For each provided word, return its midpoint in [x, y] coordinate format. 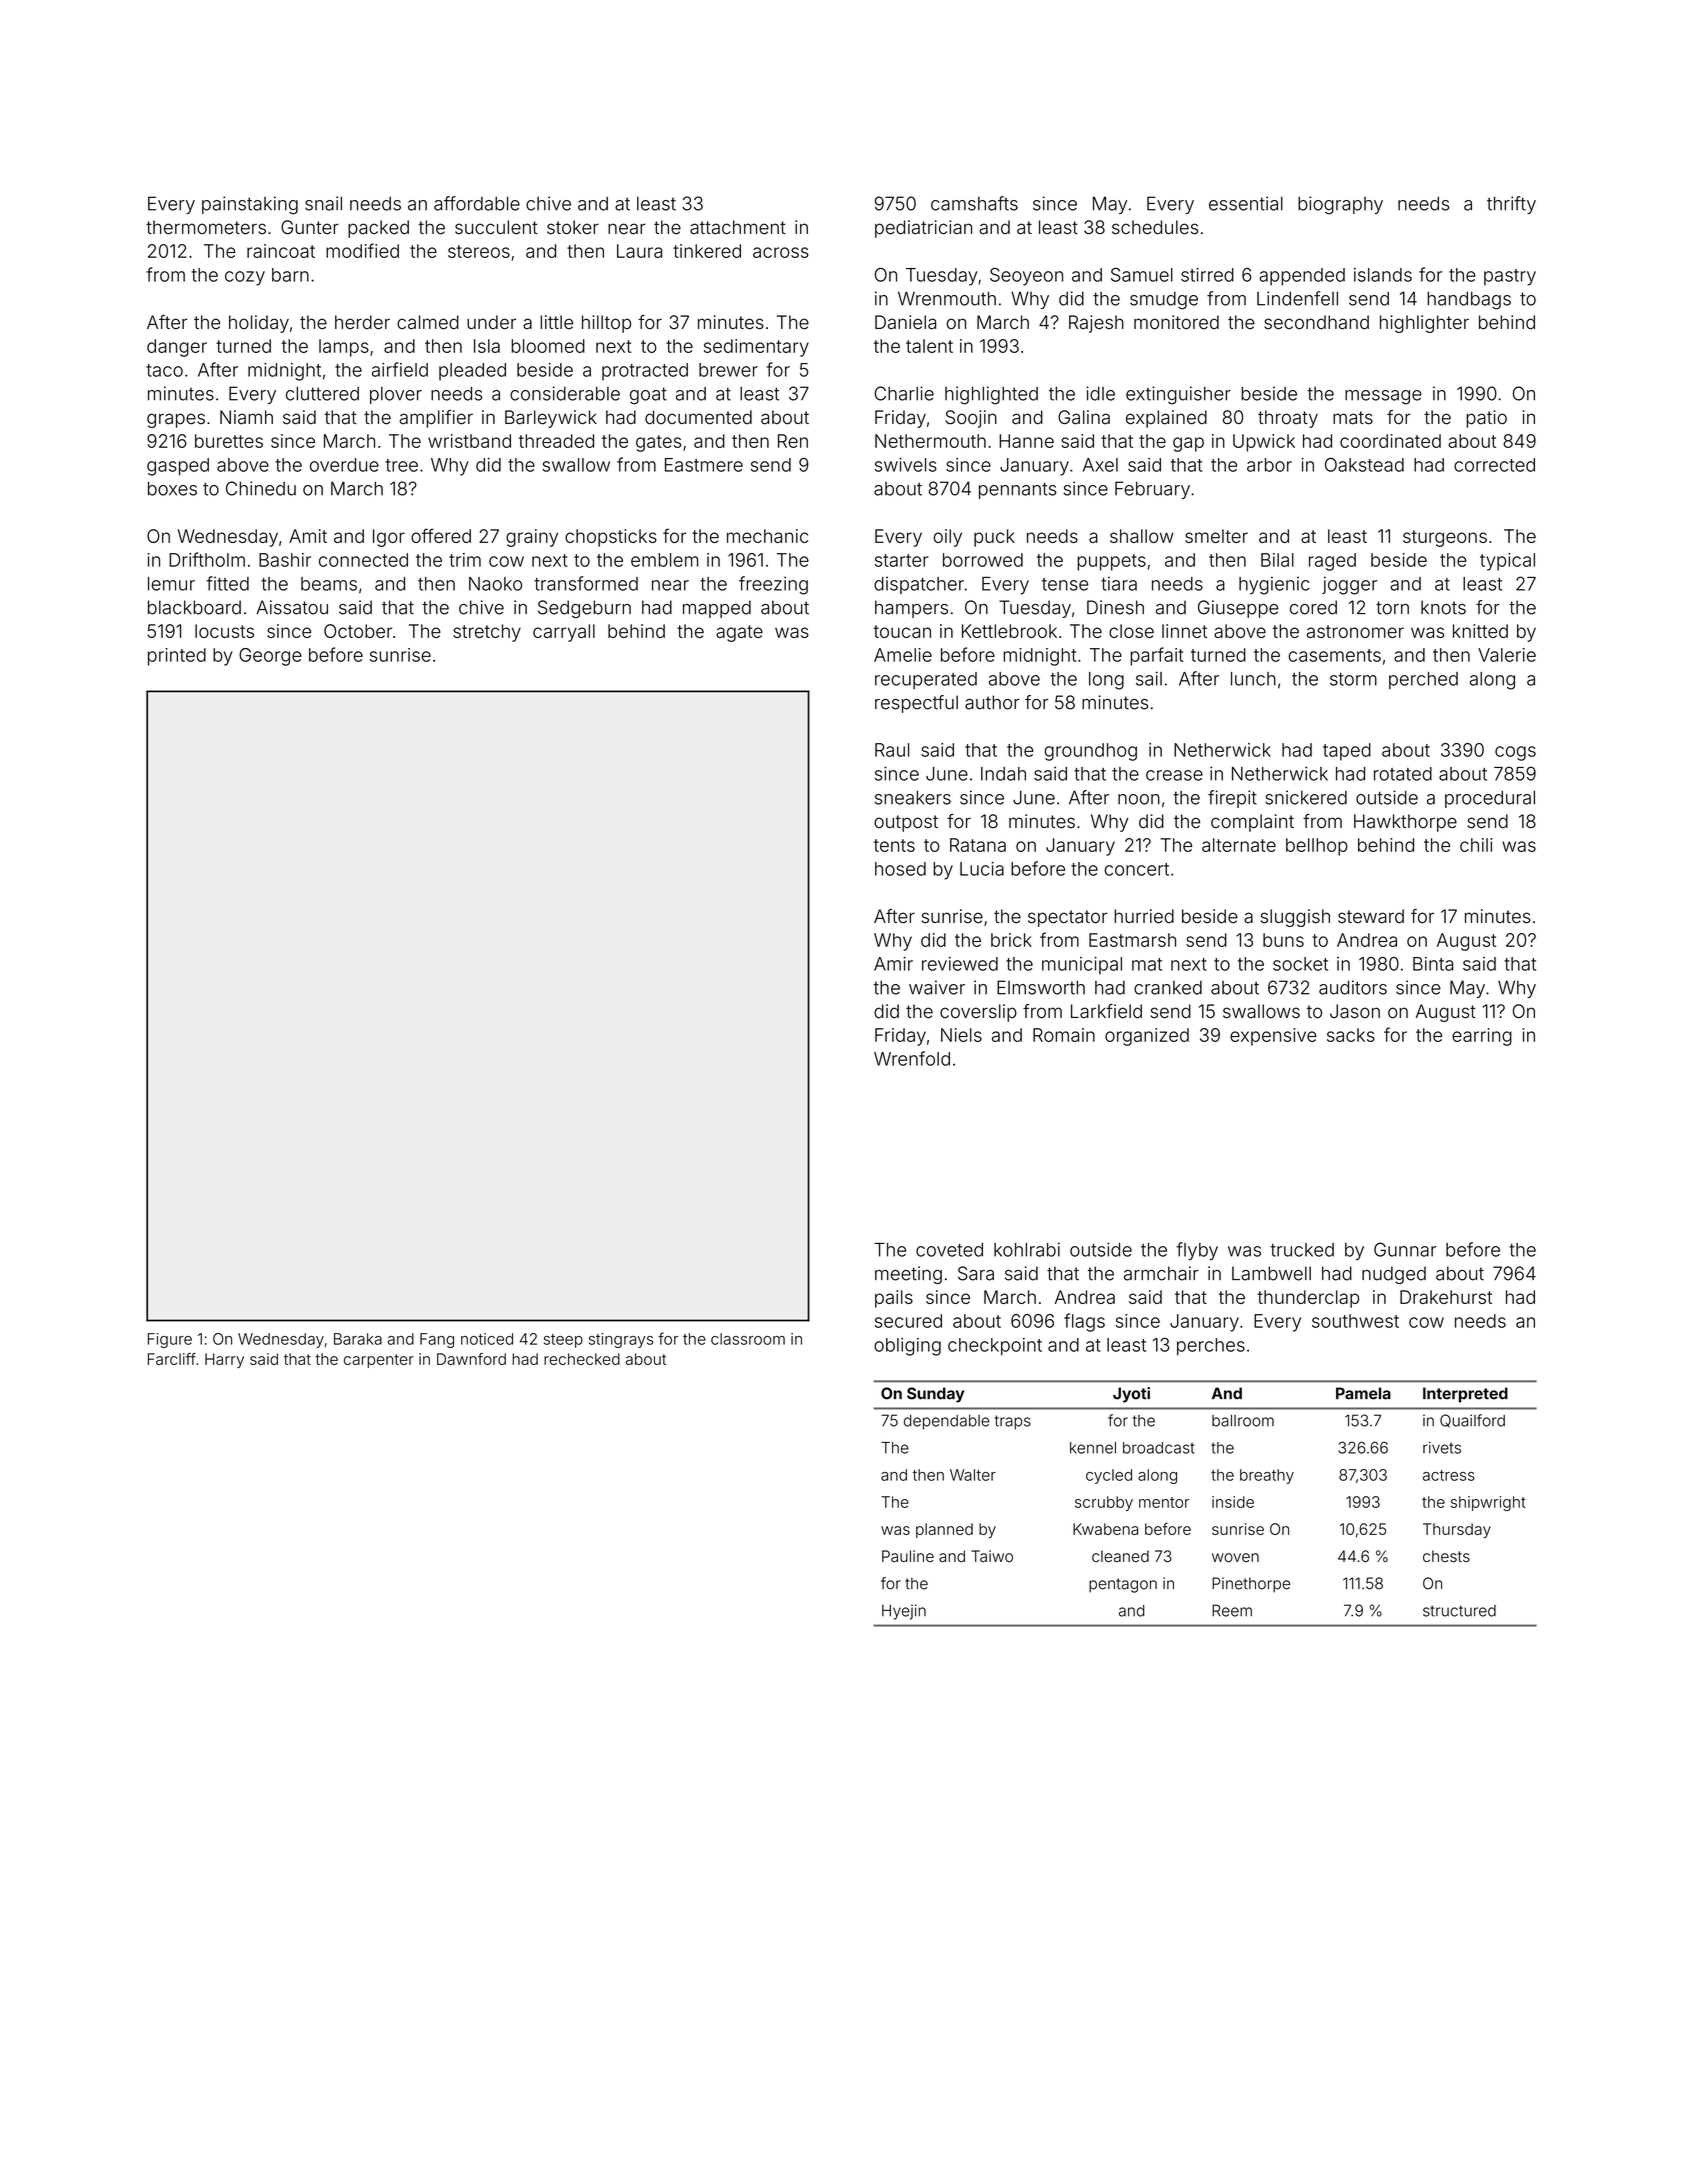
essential [1246, 203]
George [270, 657]
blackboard [194, 607]
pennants [1017, 490]
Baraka [358, 1339]
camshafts [974, 203]
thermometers [206, 227]
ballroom [1243, 1421]
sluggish [1295, 918]
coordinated [1390, 441]
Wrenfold [912, 1058]
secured [908, 1321]
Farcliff [172, 1359]
